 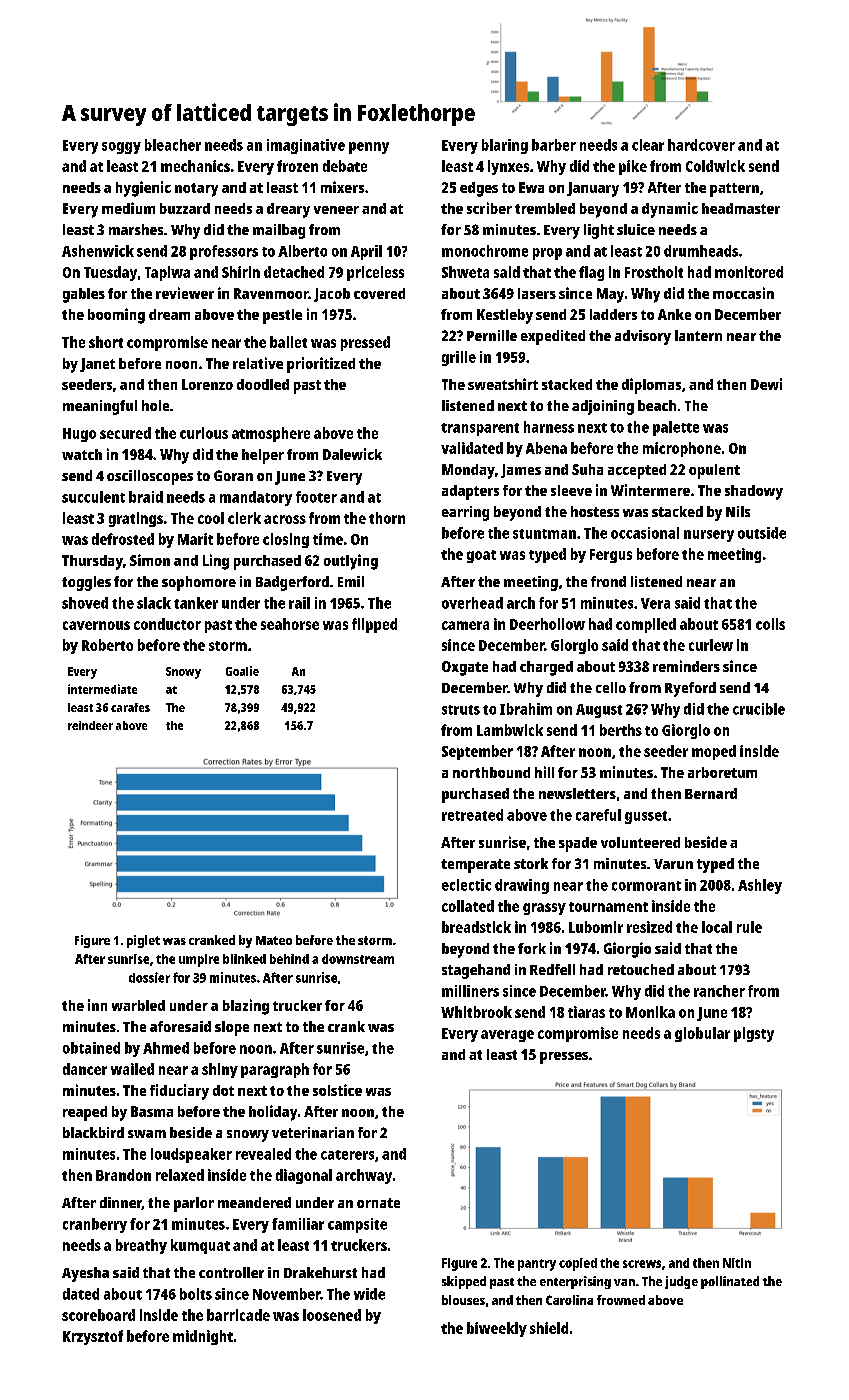 What do you see at coordinates (646, 625) in the document?
I see `compiled` at bounding box center [646, 625].
